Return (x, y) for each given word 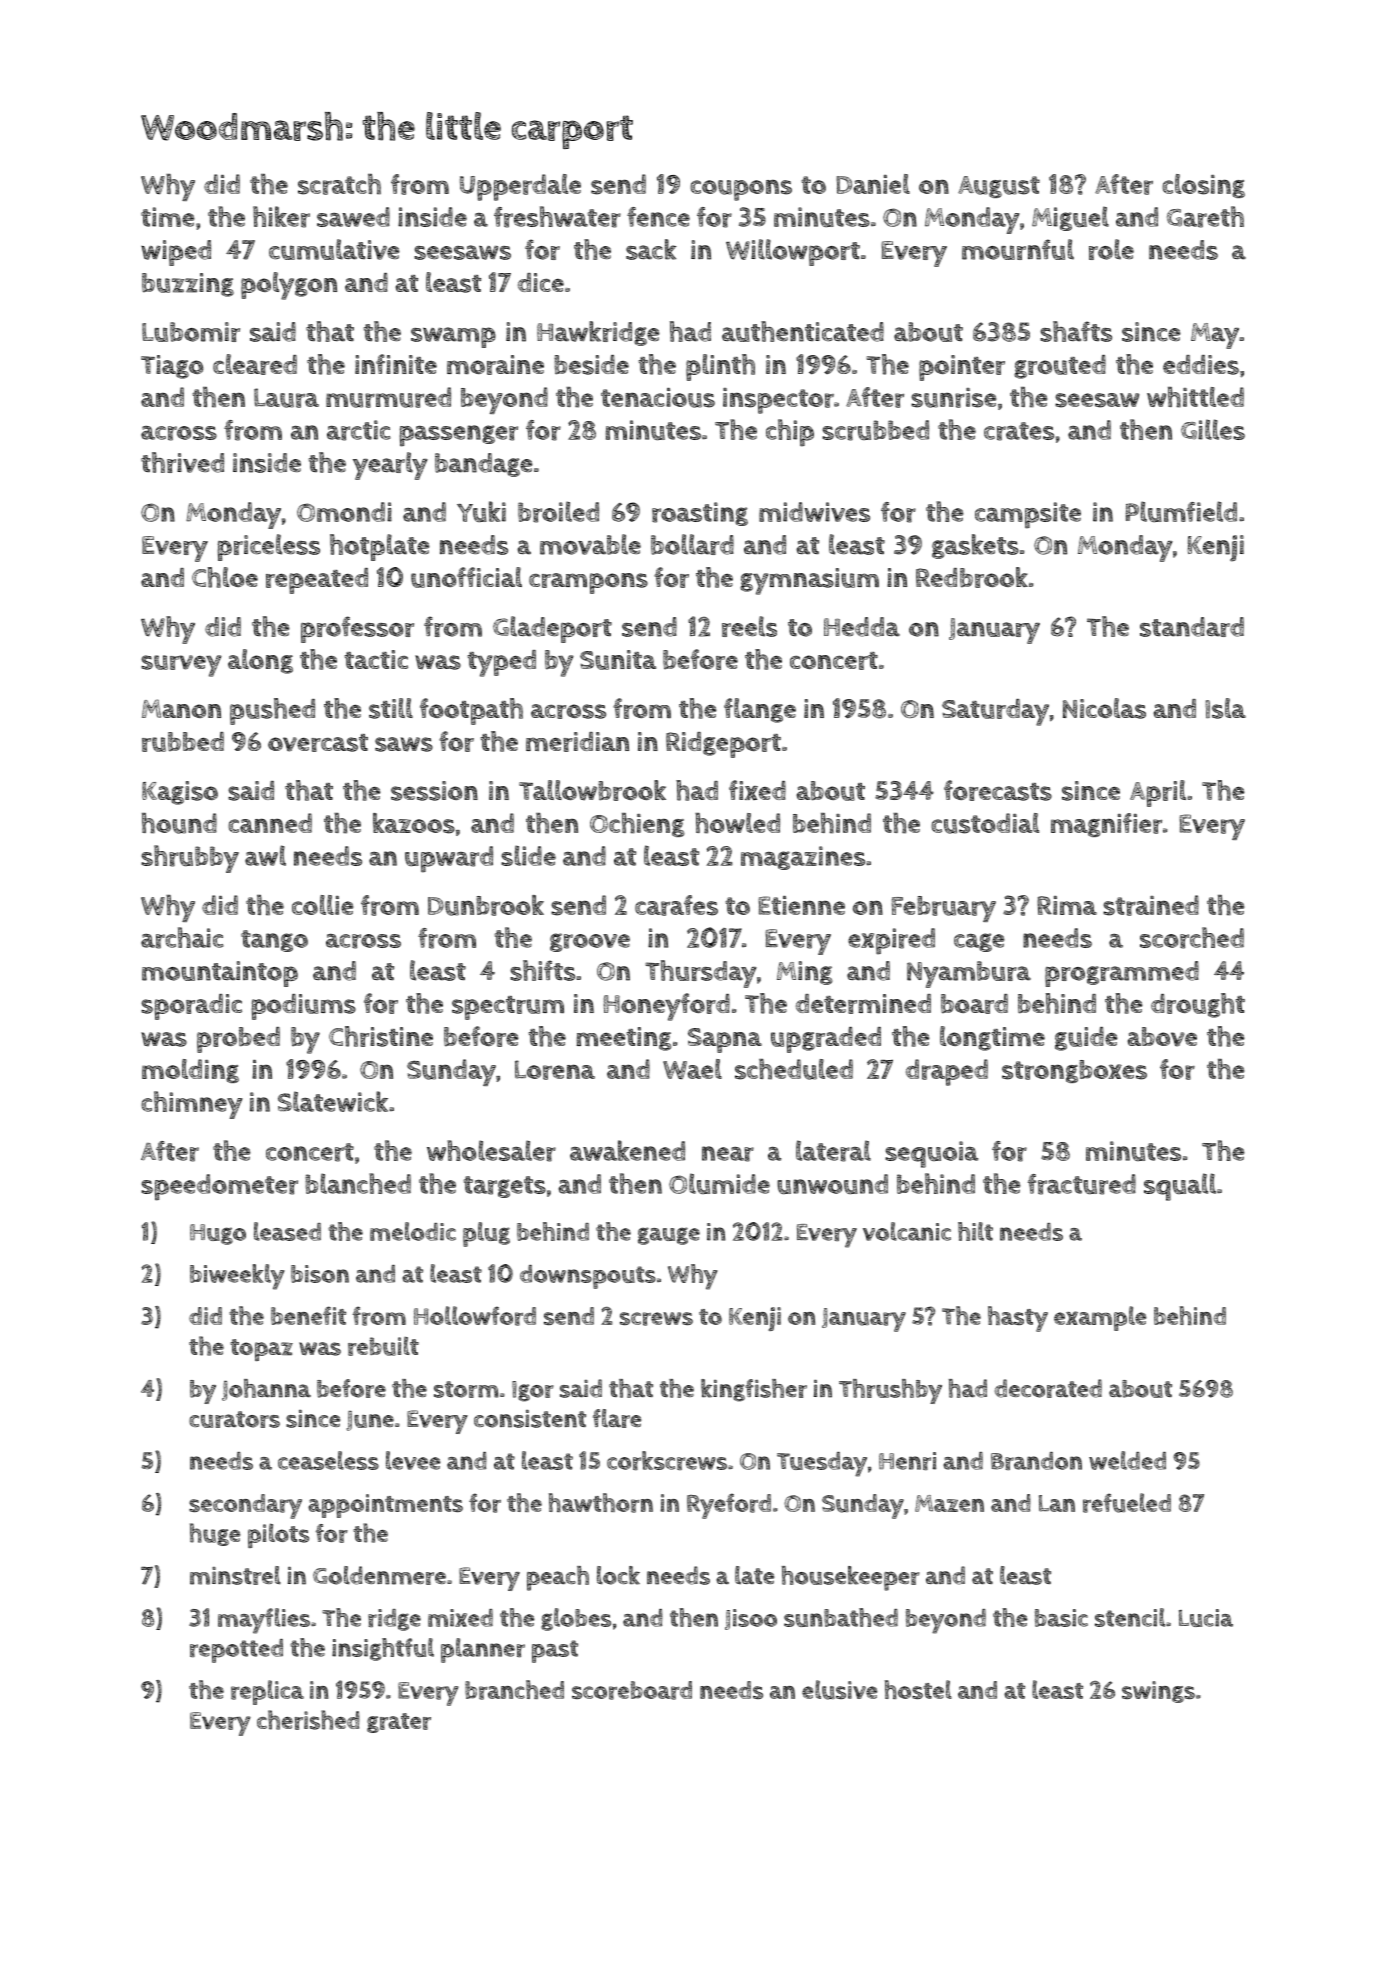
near (728, 1154)
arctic (359, 430)
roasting (700, 514)
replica (267, 1692)
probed (238, 1040)
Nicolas (1104, 708)
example (1100, 1318)
